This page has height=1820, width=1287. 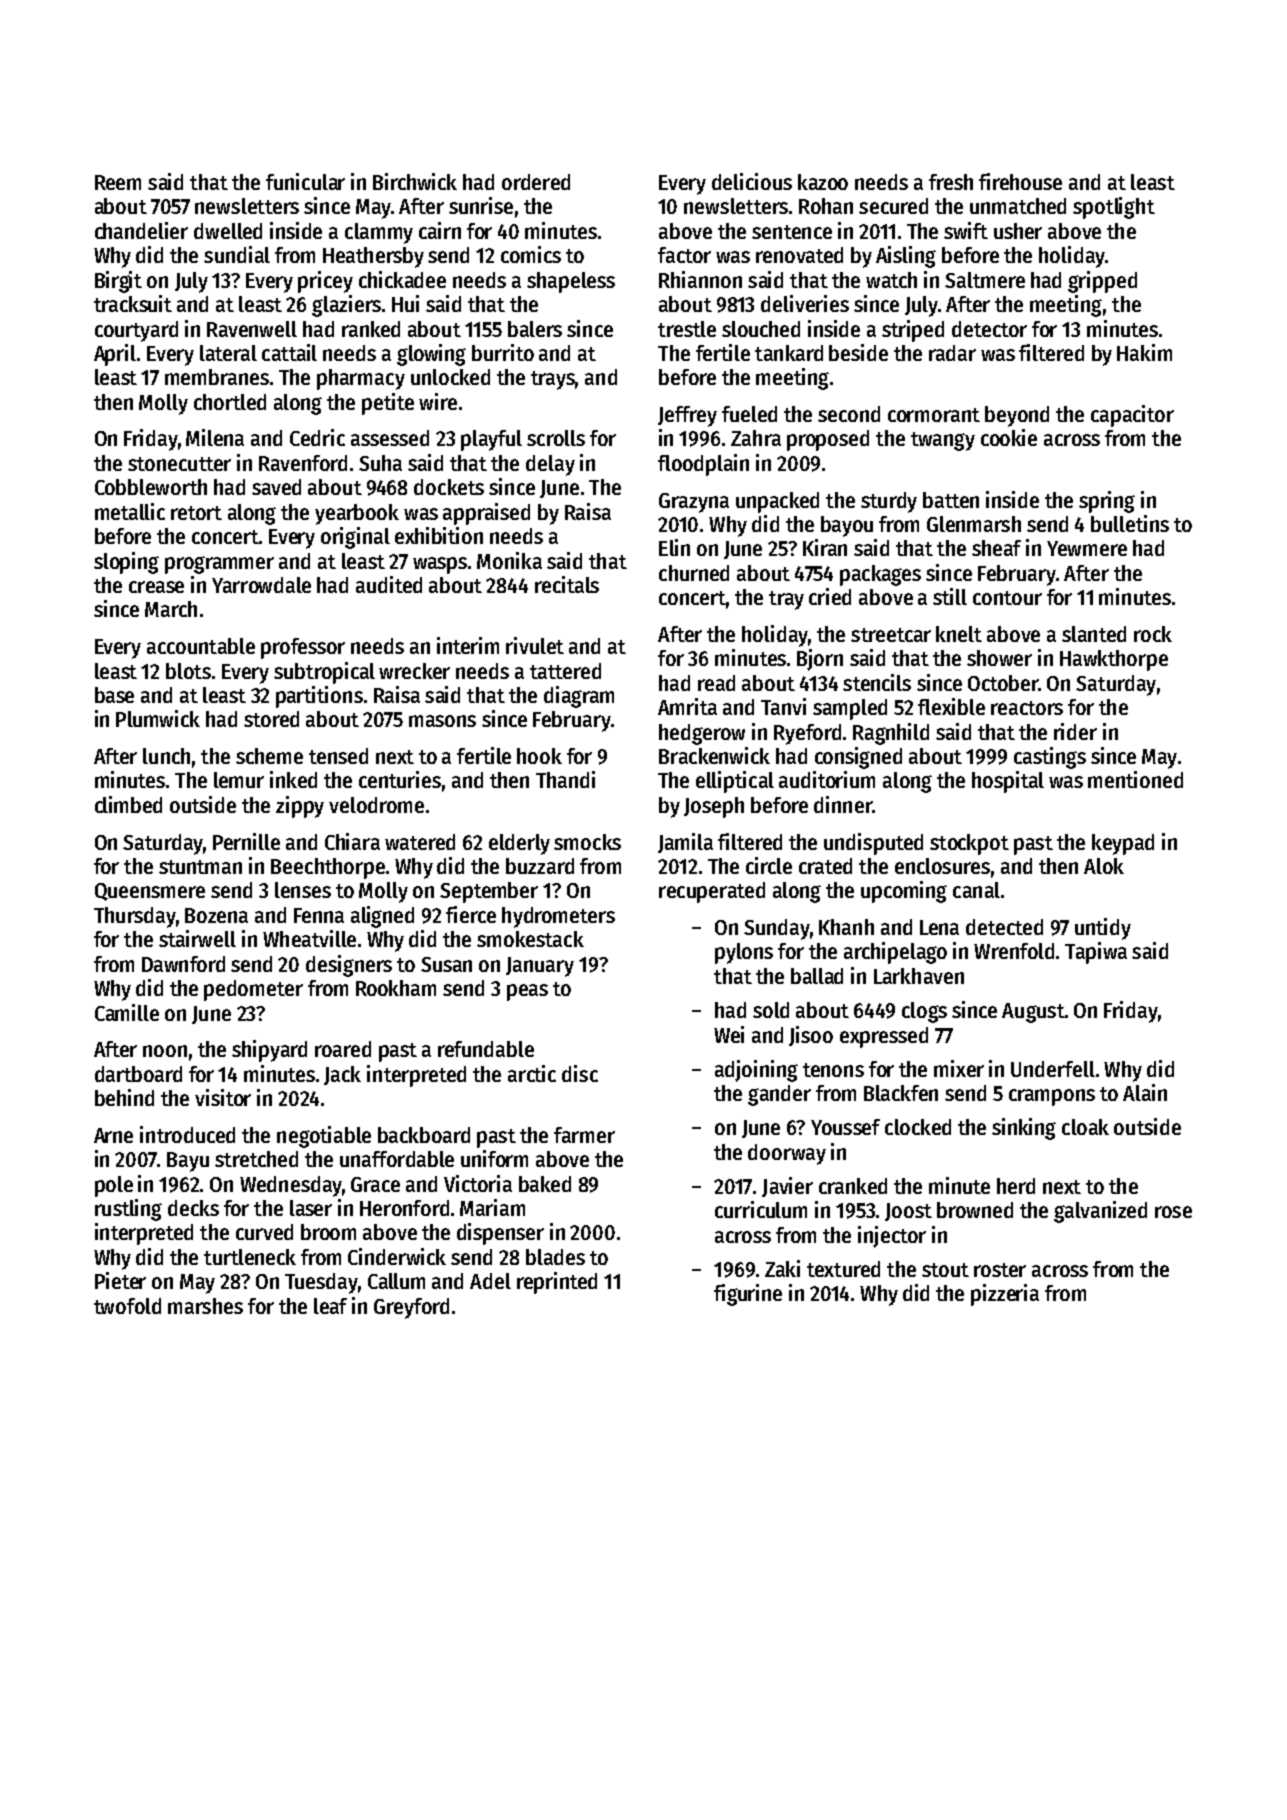 What do you see at coordinates (555, 1257) in the page?
I see `blades` at bounding box center [555, 1257].
